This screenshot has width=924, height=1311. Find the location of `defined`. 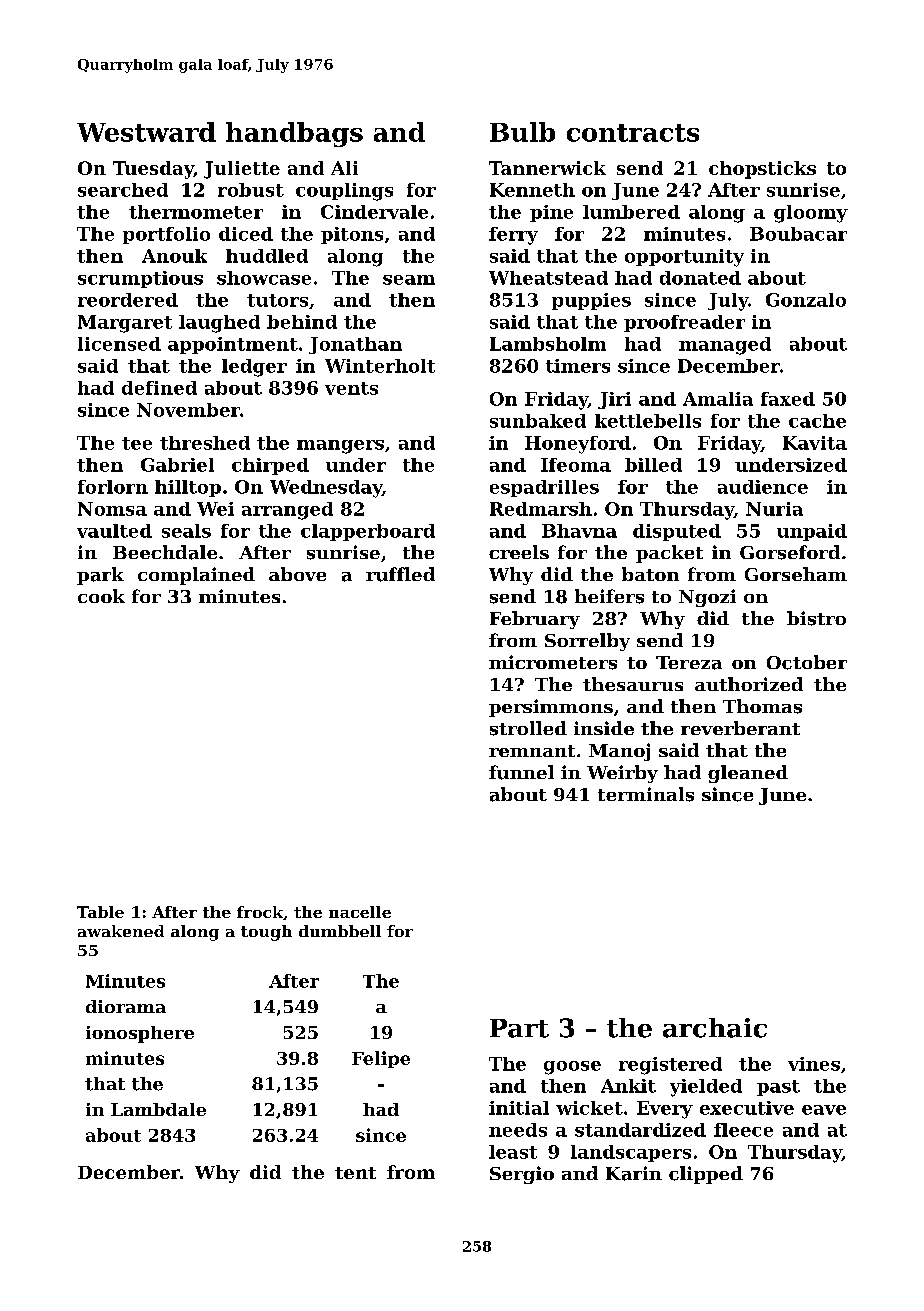

defined is located at coordinates (159, 388).
